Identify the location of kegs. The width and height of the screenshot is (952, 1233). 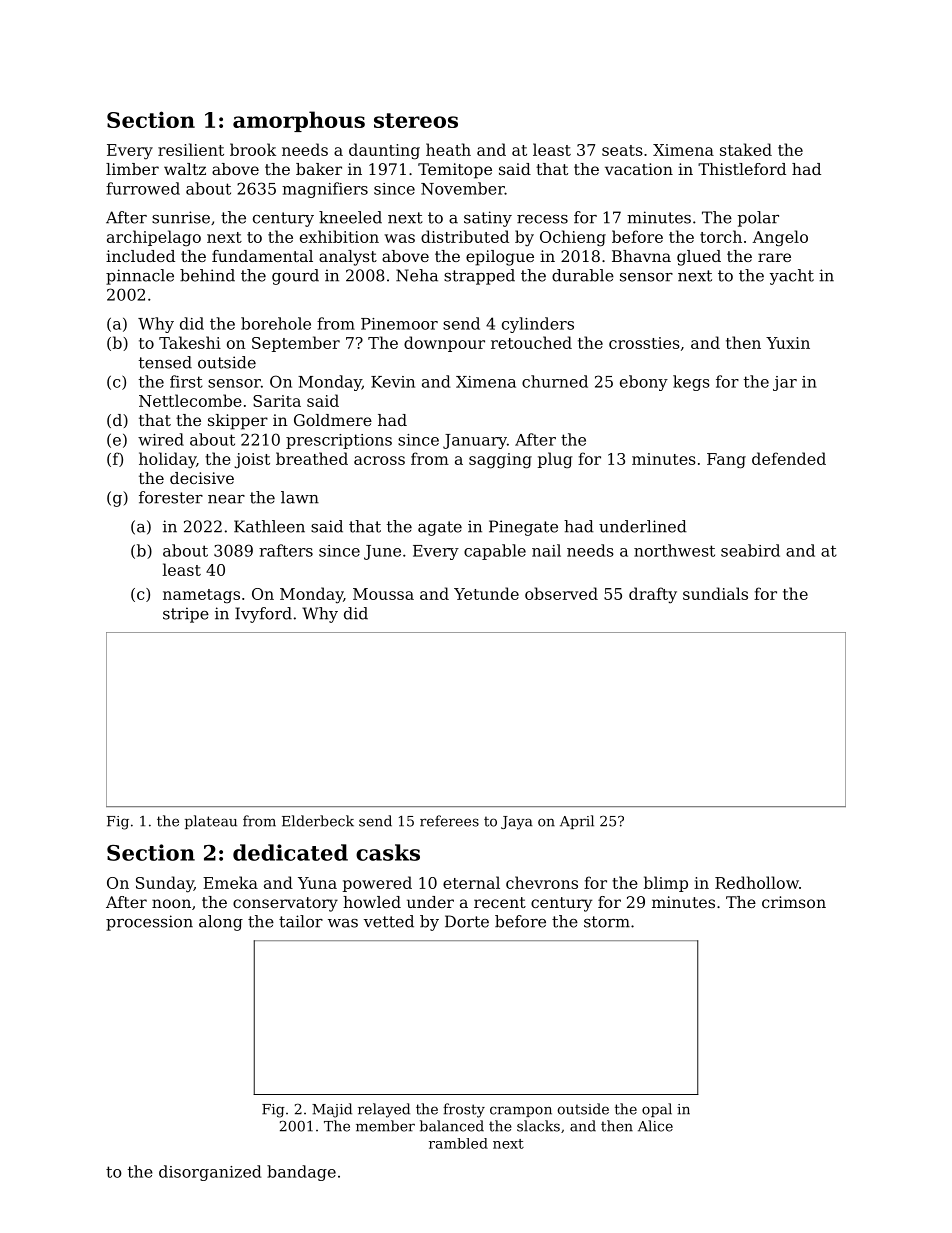
(691, 383).
